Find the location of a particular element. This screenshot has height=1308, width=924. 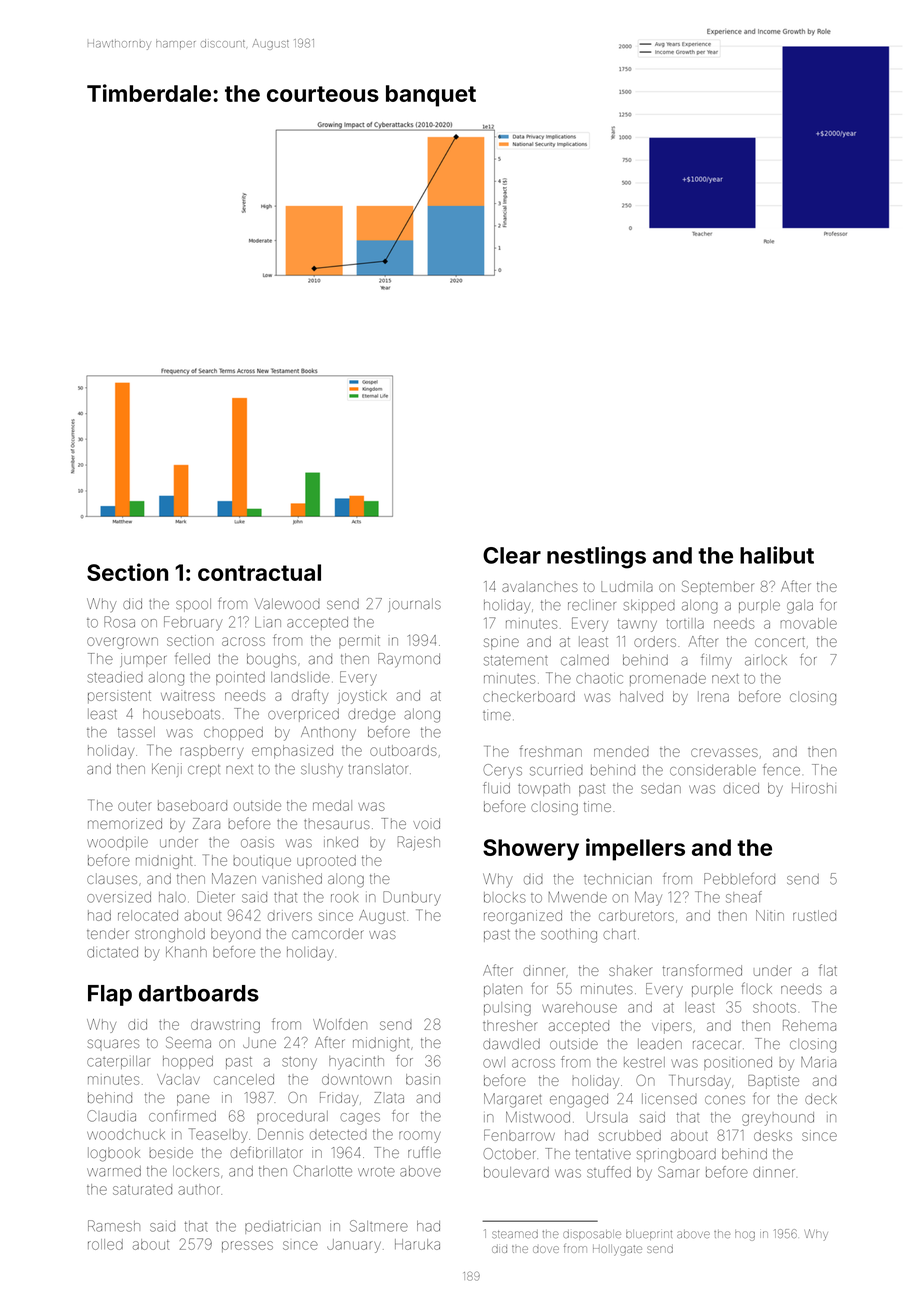

Pebbleford is located at coordinates (739, 878).
